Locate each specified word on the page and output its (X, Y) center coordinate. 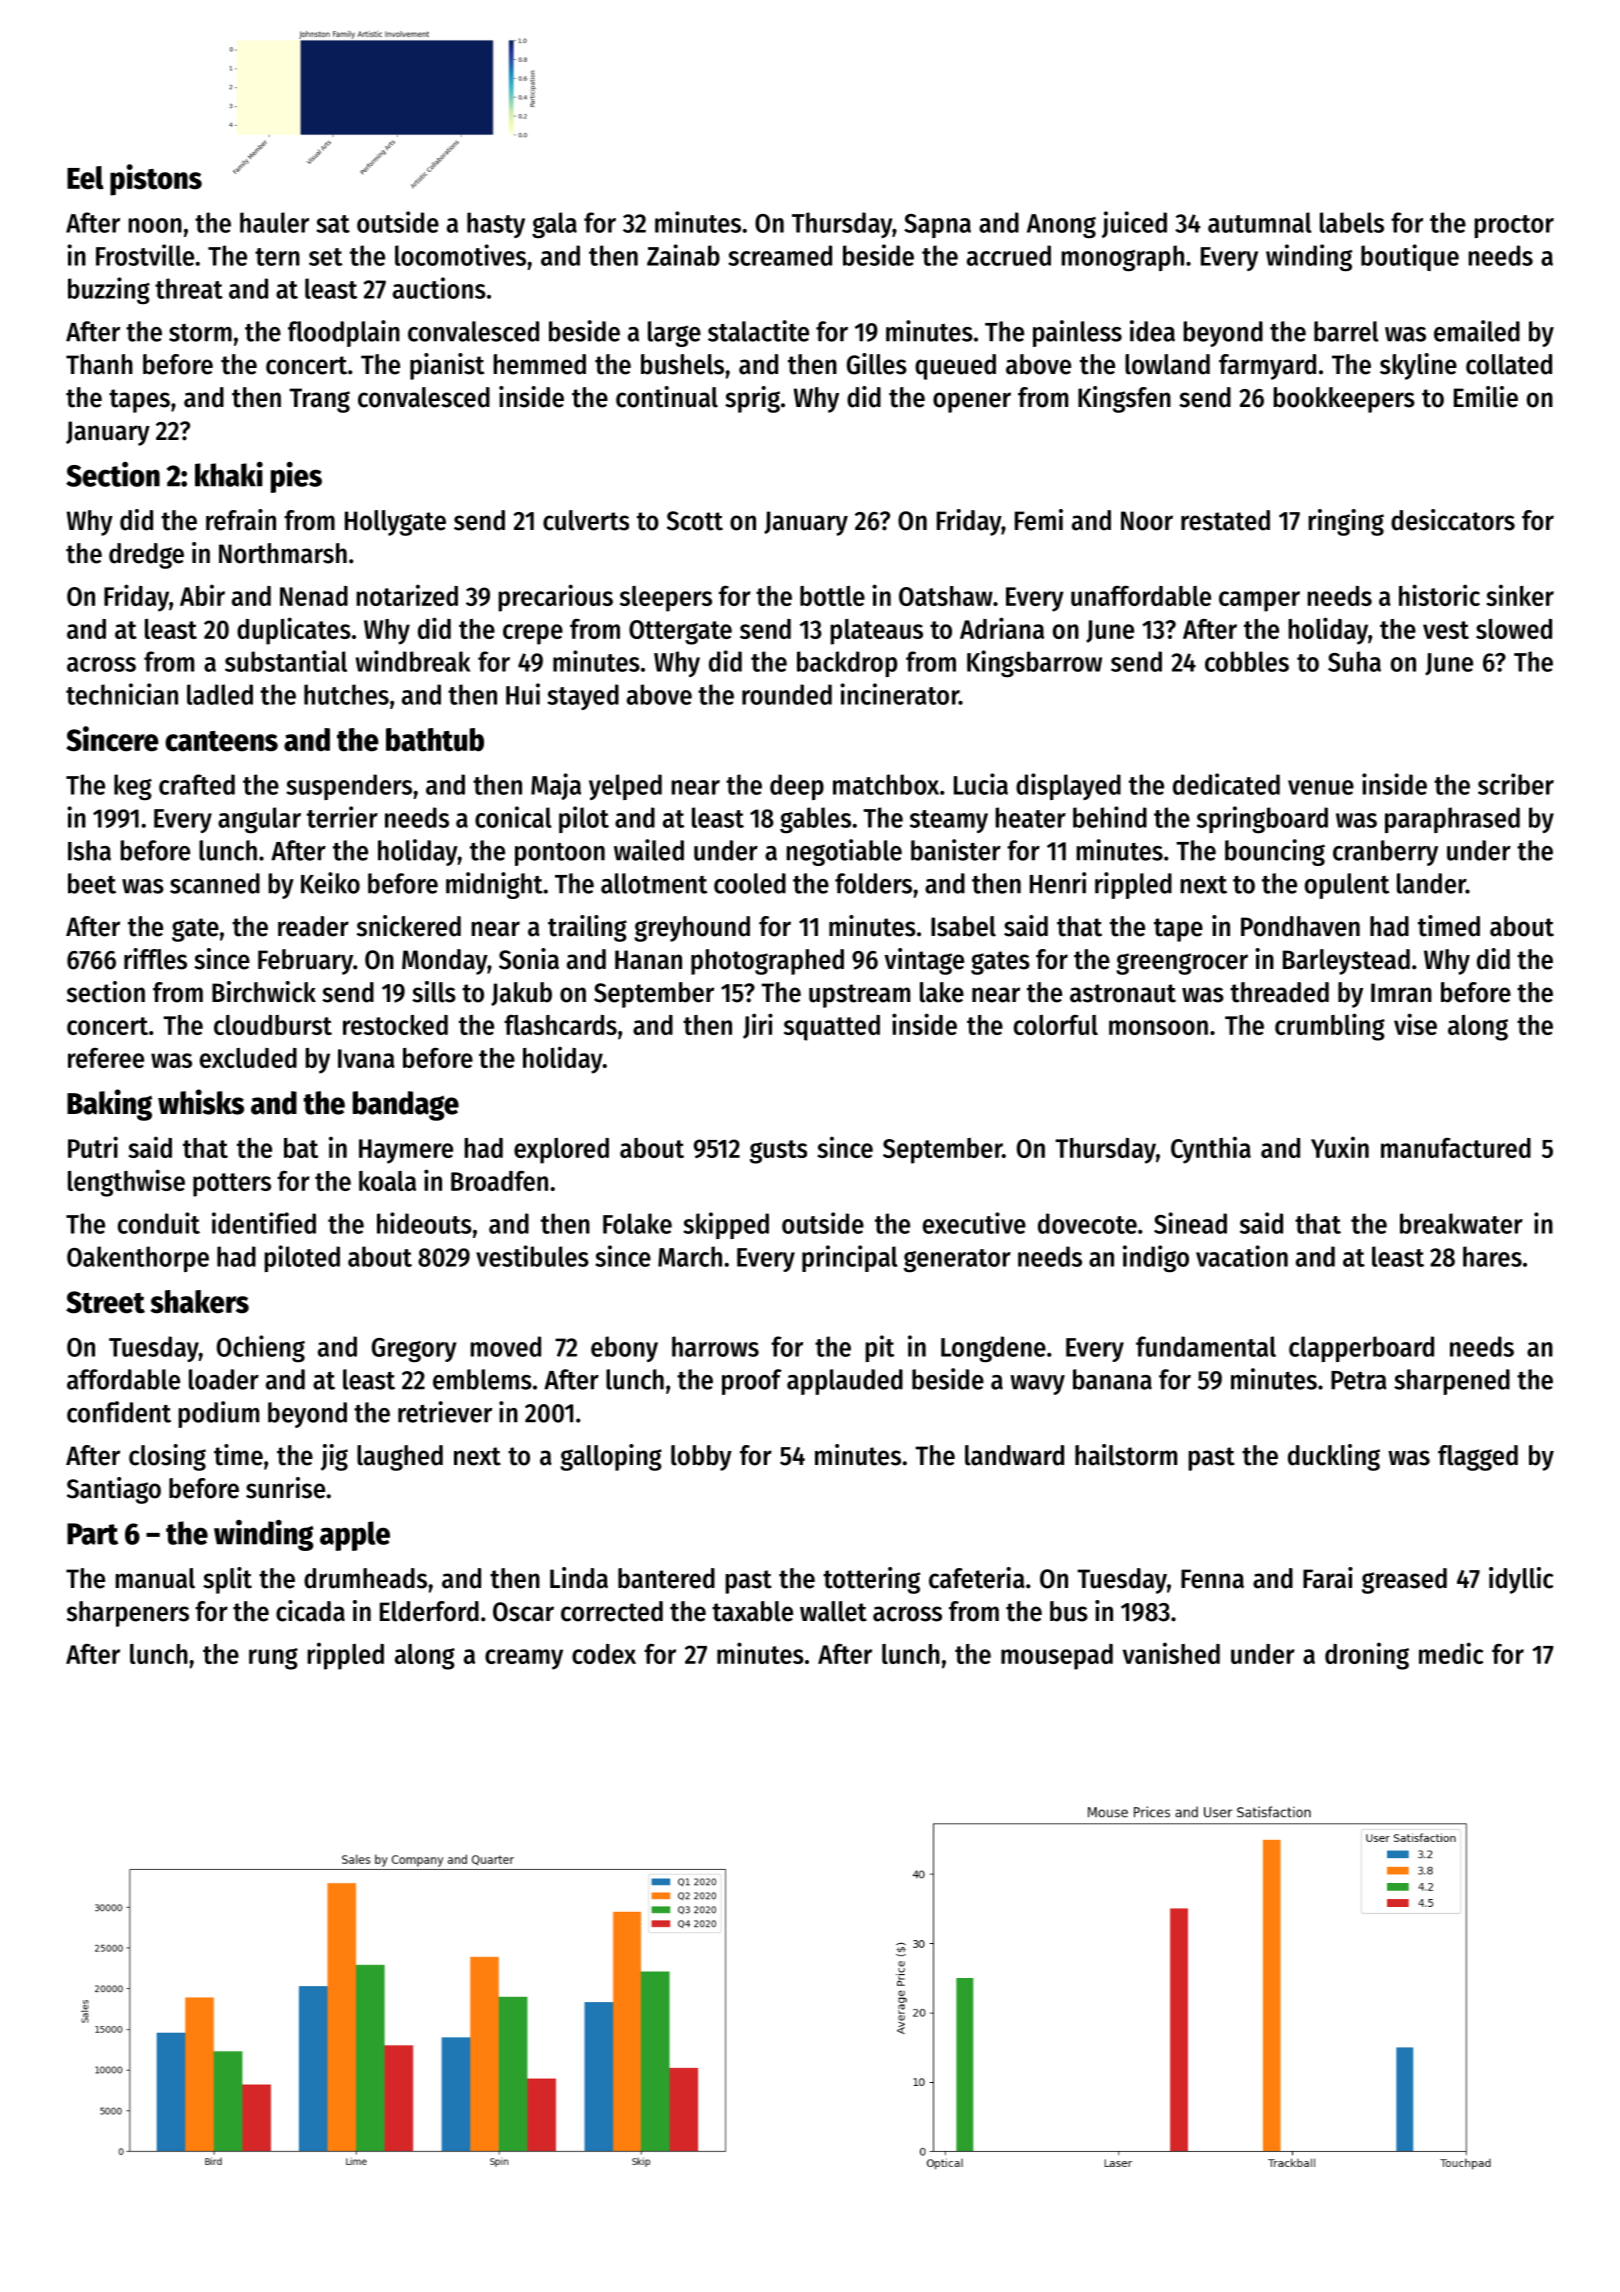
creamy (524, 1659)
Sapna (937, 226)
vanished (1171, 1653)
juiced (1134, 224)
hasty (496, 225)
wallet (833, 1611)
